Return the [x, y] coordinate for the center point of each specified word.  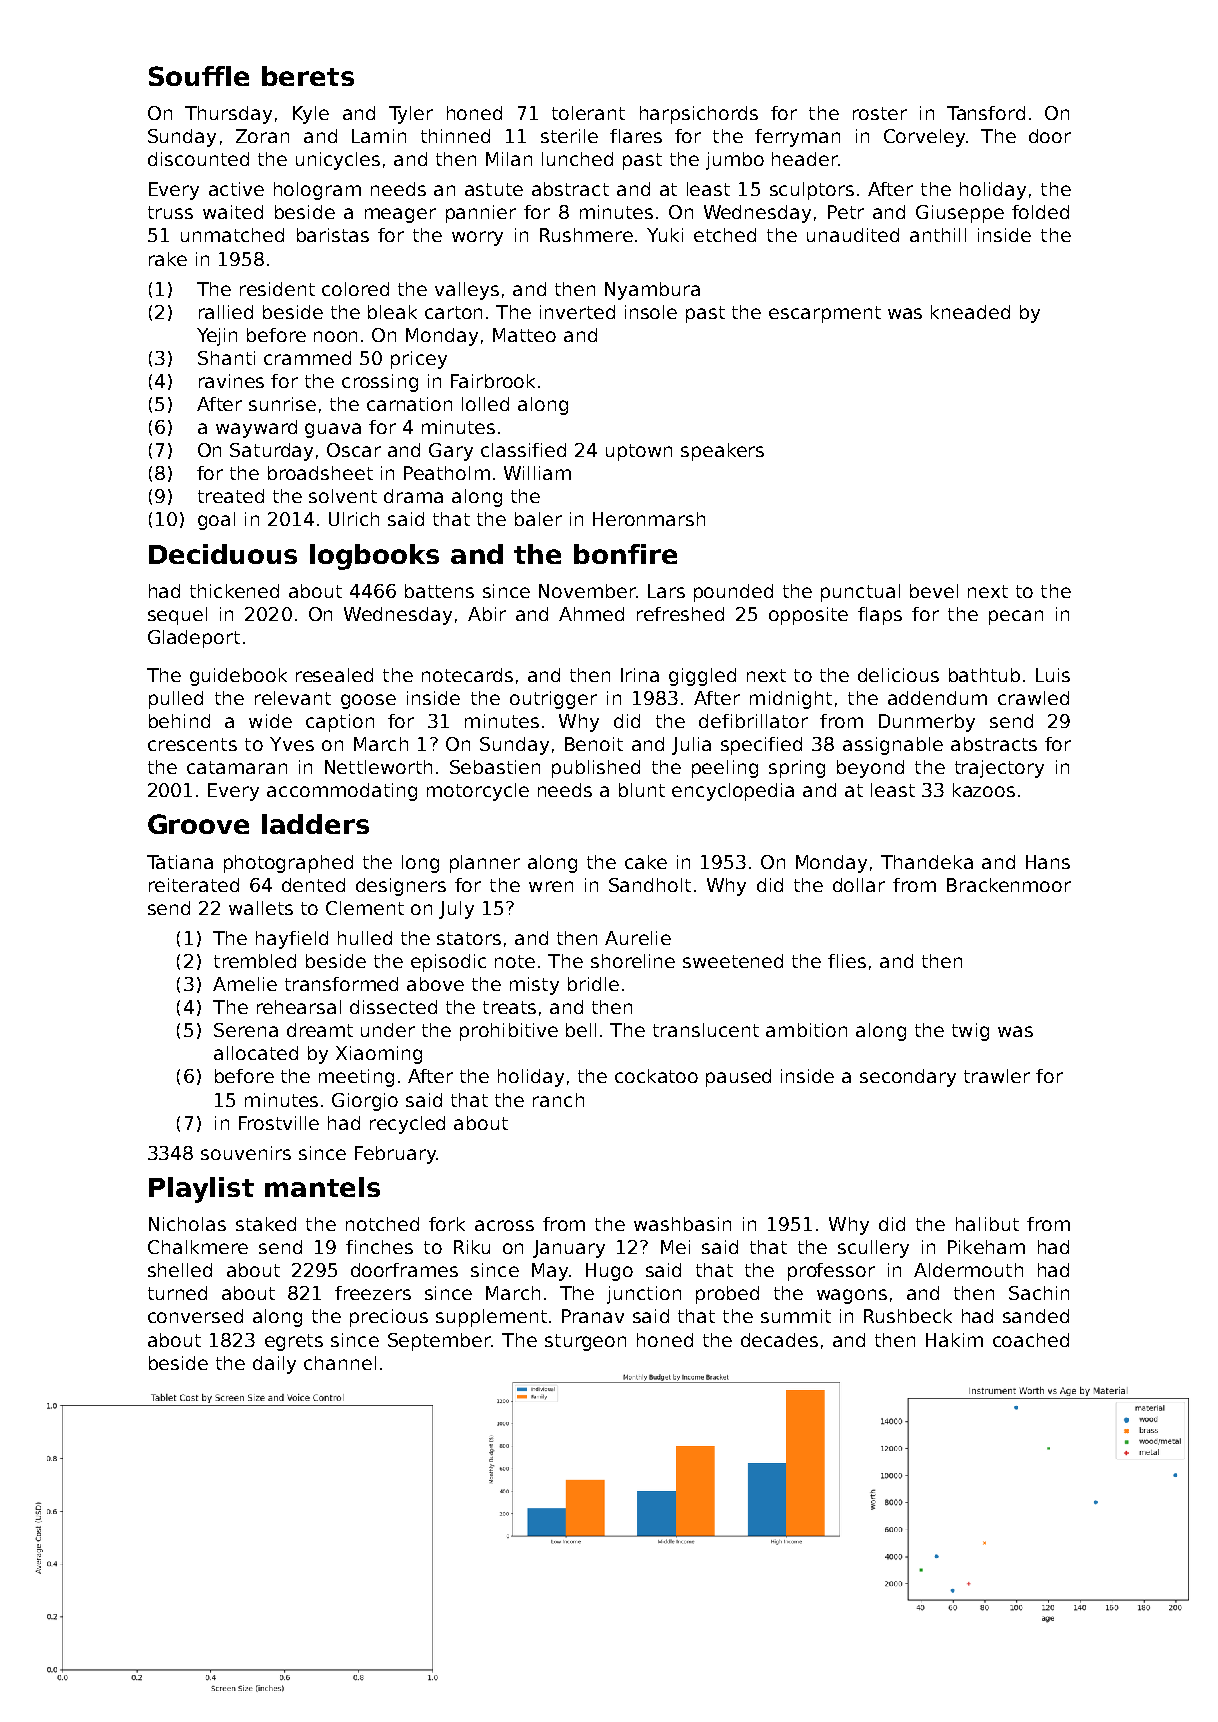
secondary [908, 1078]
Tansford [986, 113]
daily [274, 1365]
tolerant [588, 113]
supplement [491, 1318]
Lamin [379, 136]
